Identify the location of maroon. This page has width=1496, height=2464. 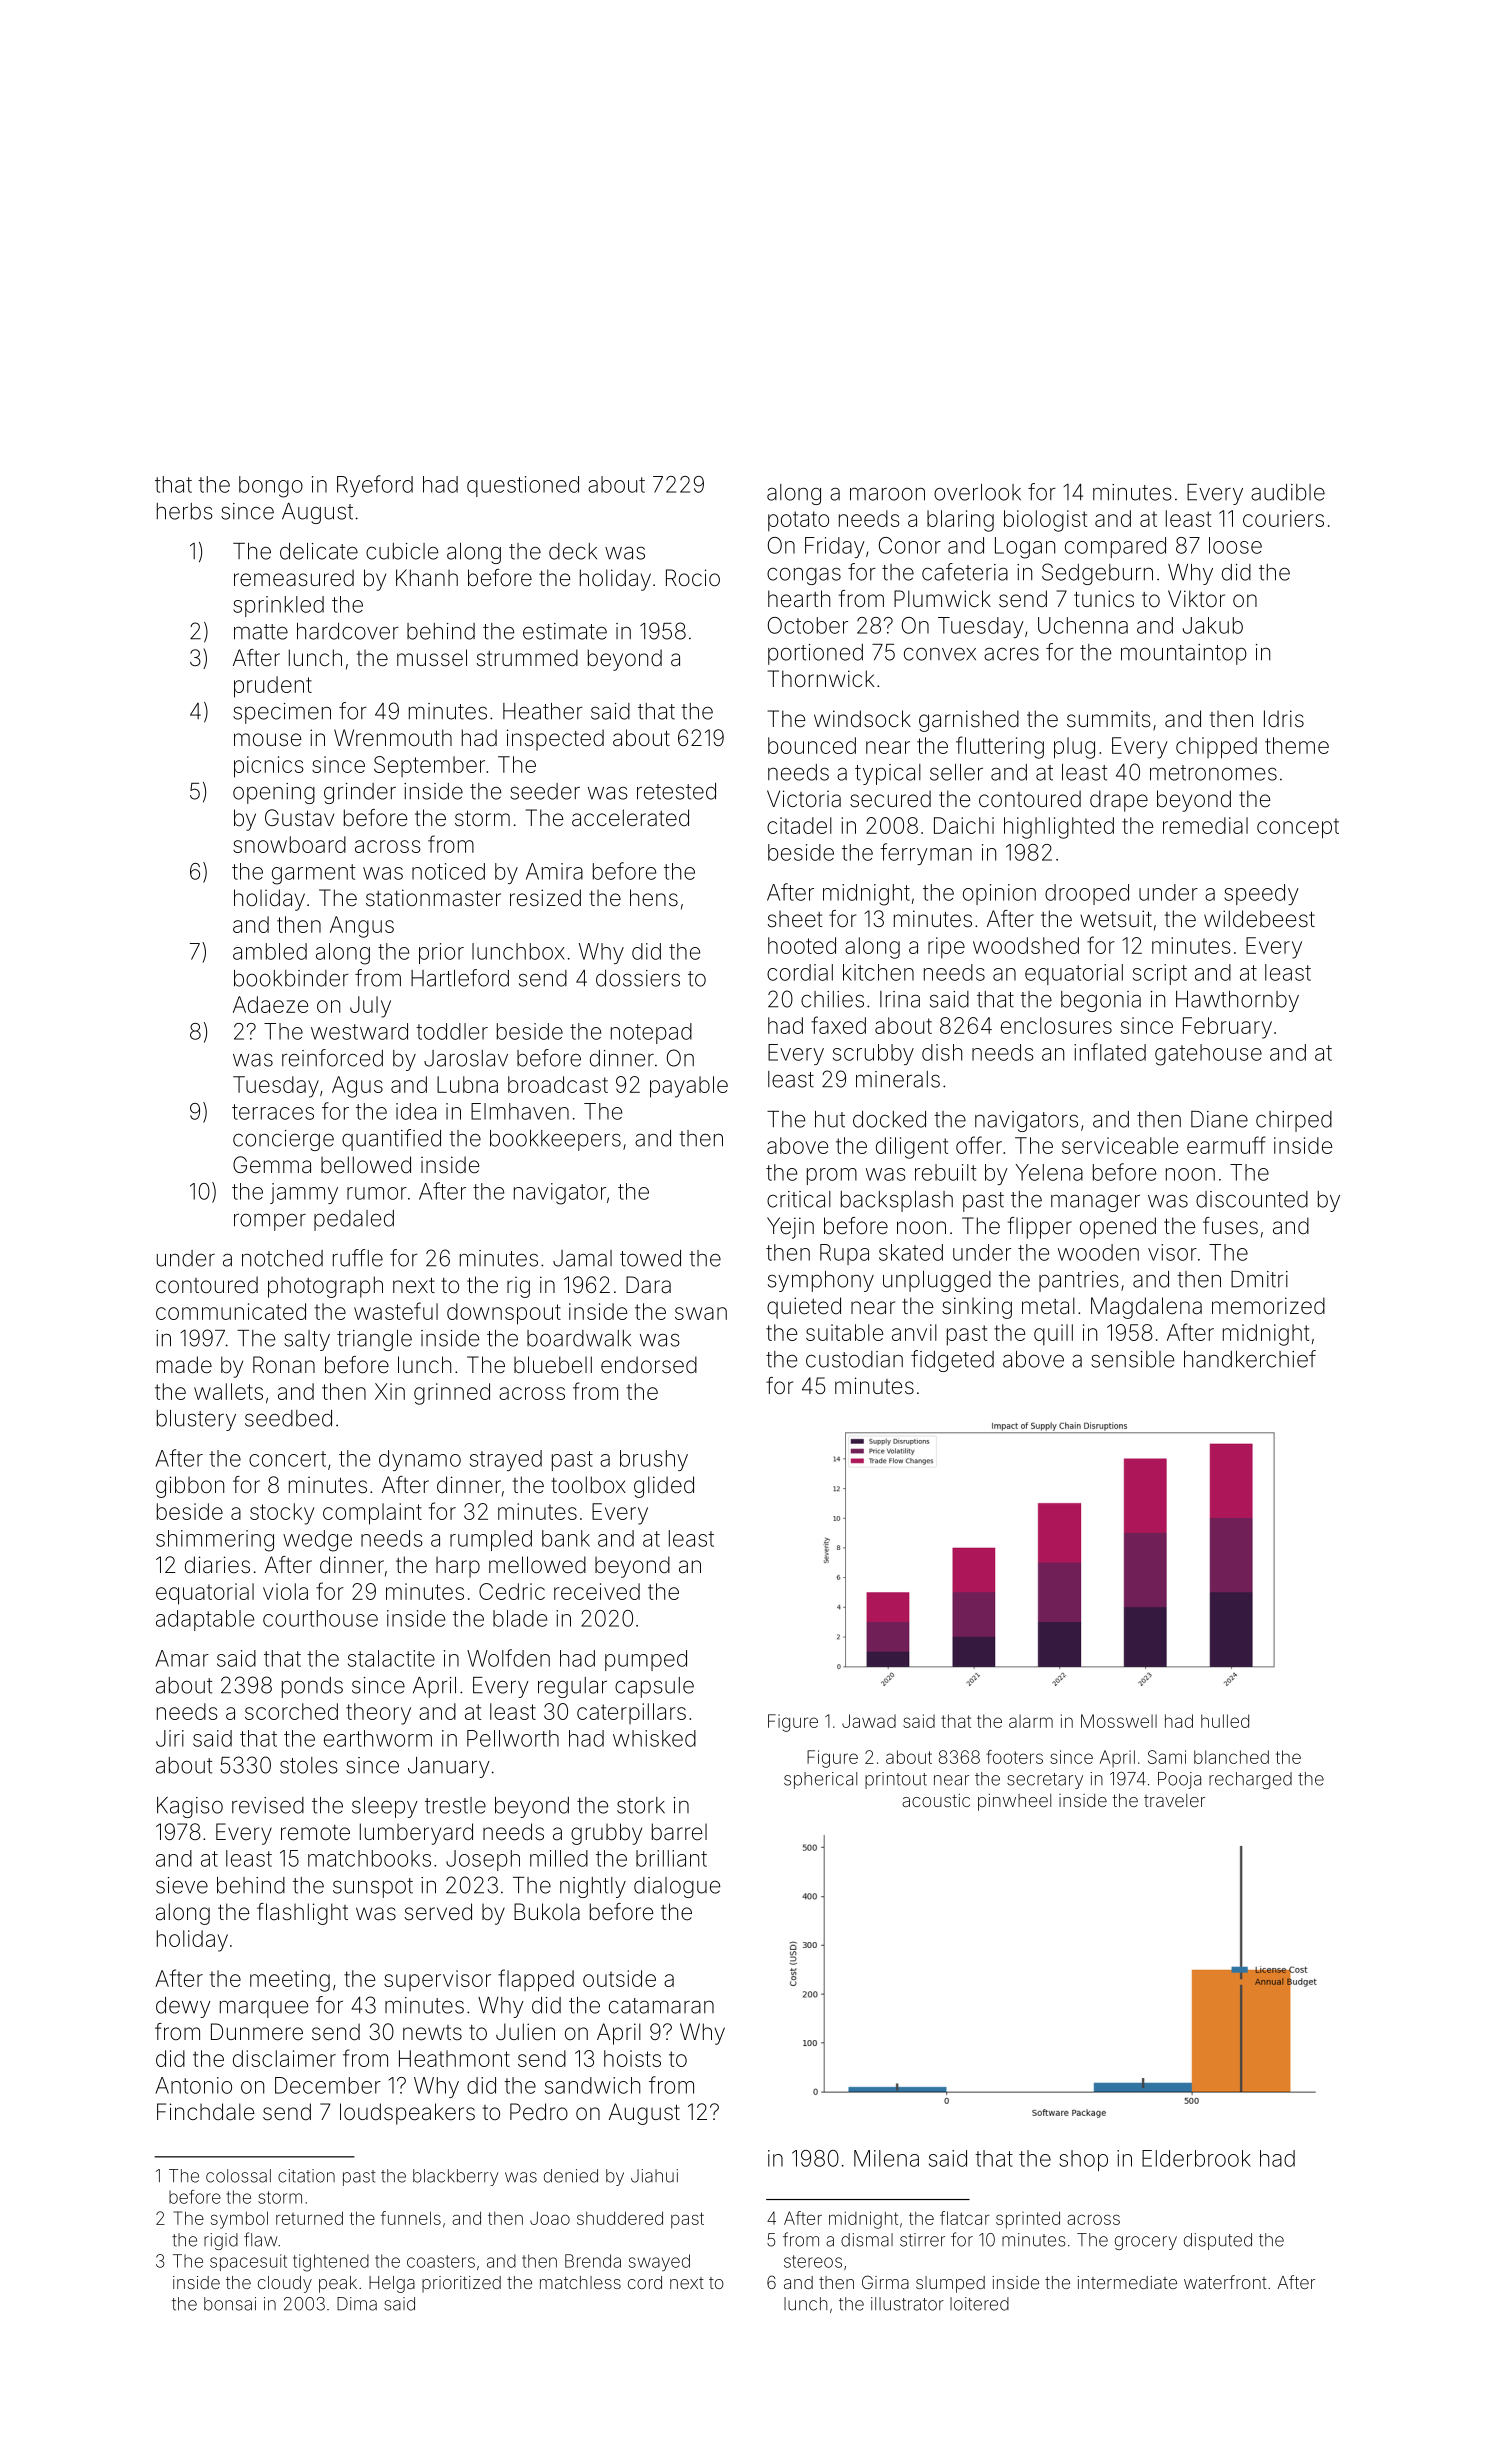
(887, 494).
